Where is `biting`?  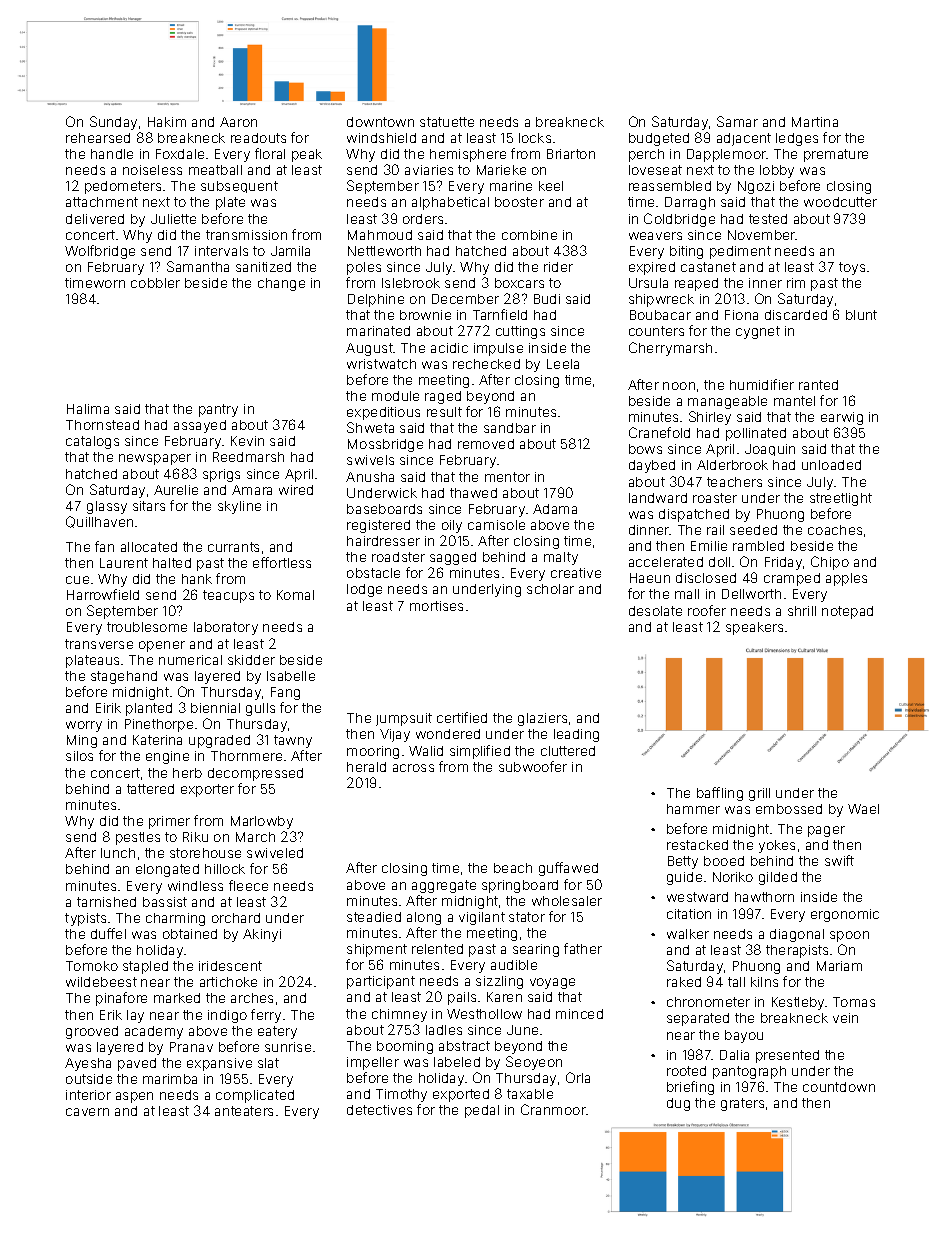 biting is located at coordinates (686, 252).
